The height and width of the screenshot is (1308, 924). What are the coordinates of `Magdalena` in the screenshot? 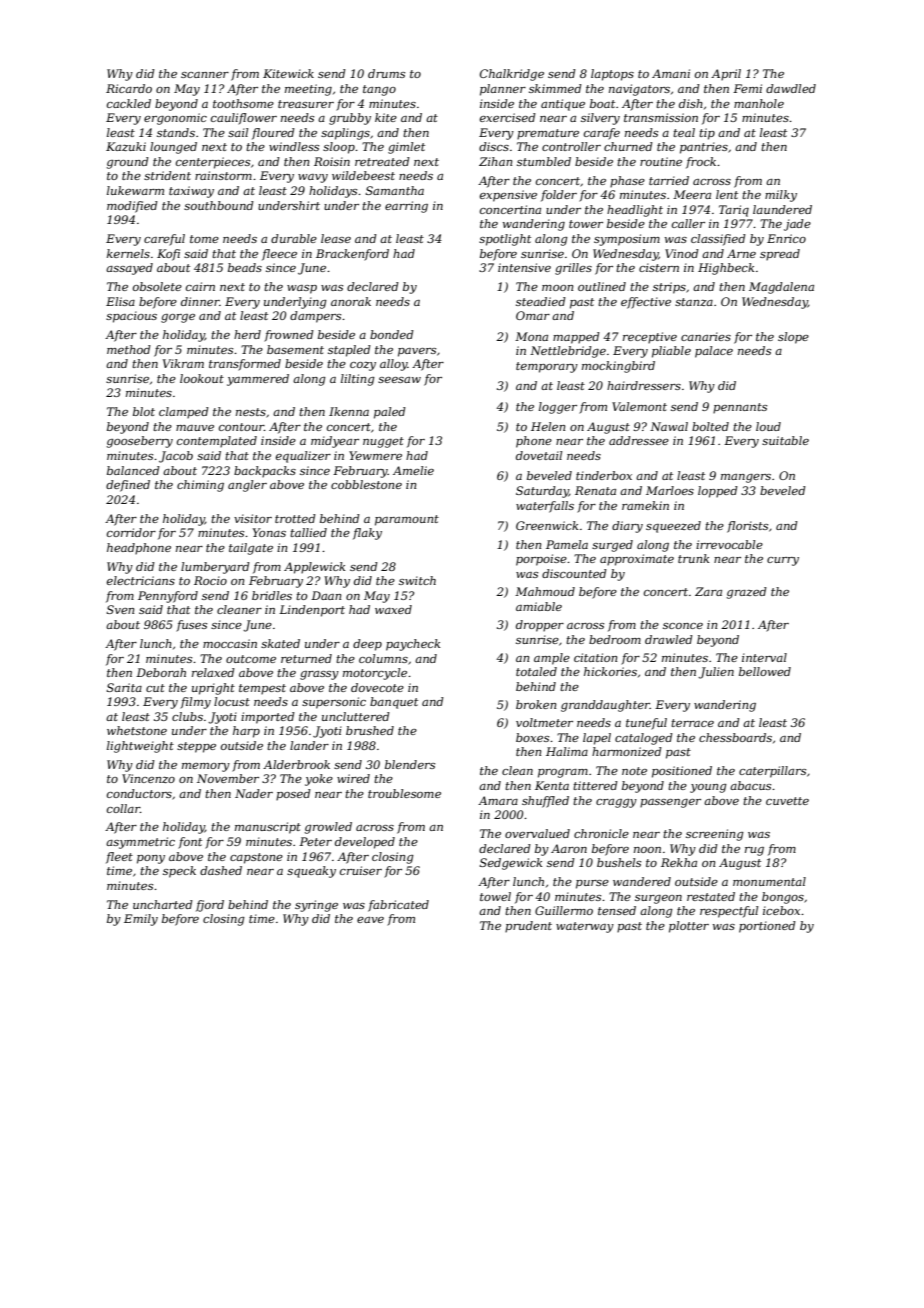 It's located at (781, 288).
